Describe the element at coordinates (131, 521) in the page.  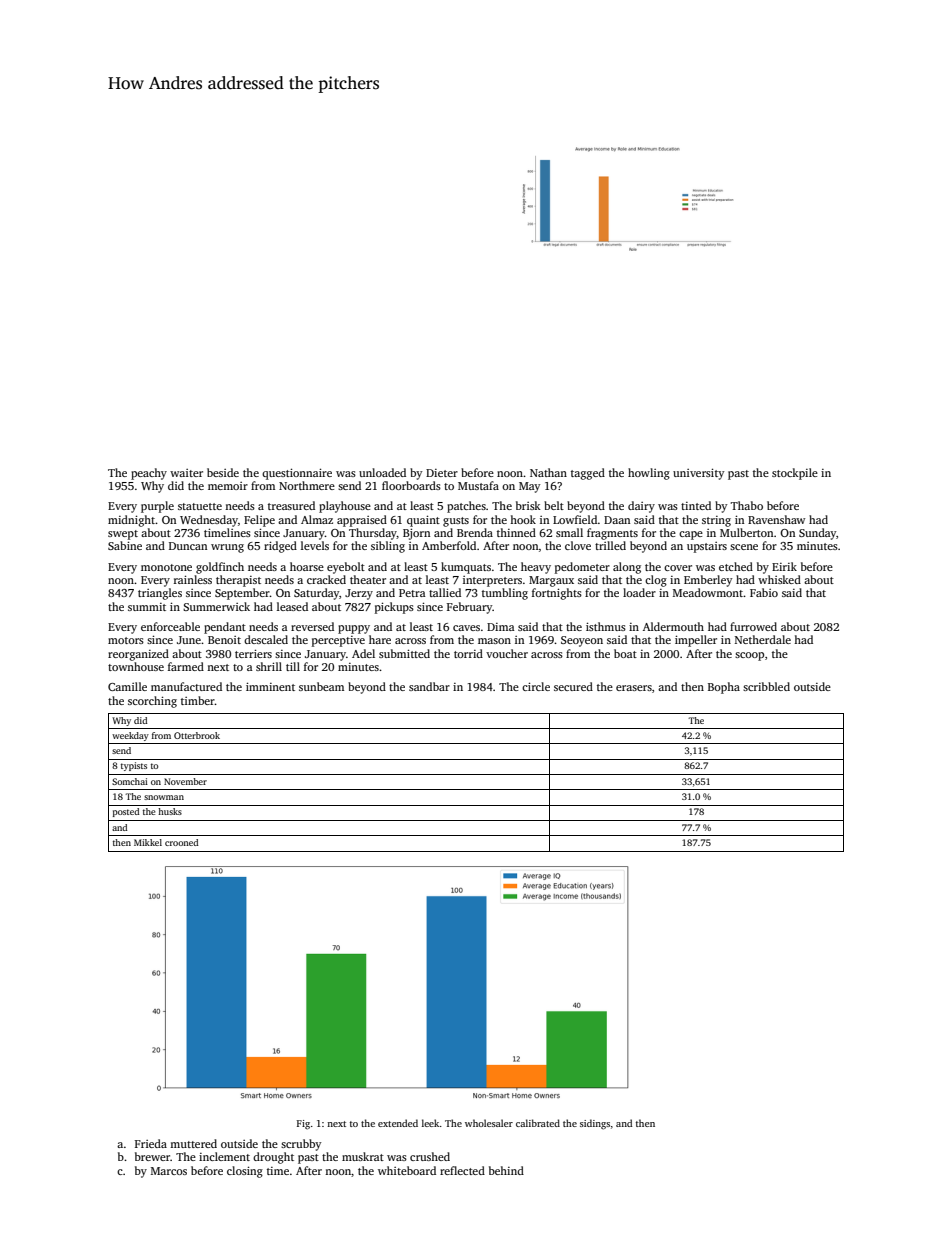
I see `midnight` at that location.
